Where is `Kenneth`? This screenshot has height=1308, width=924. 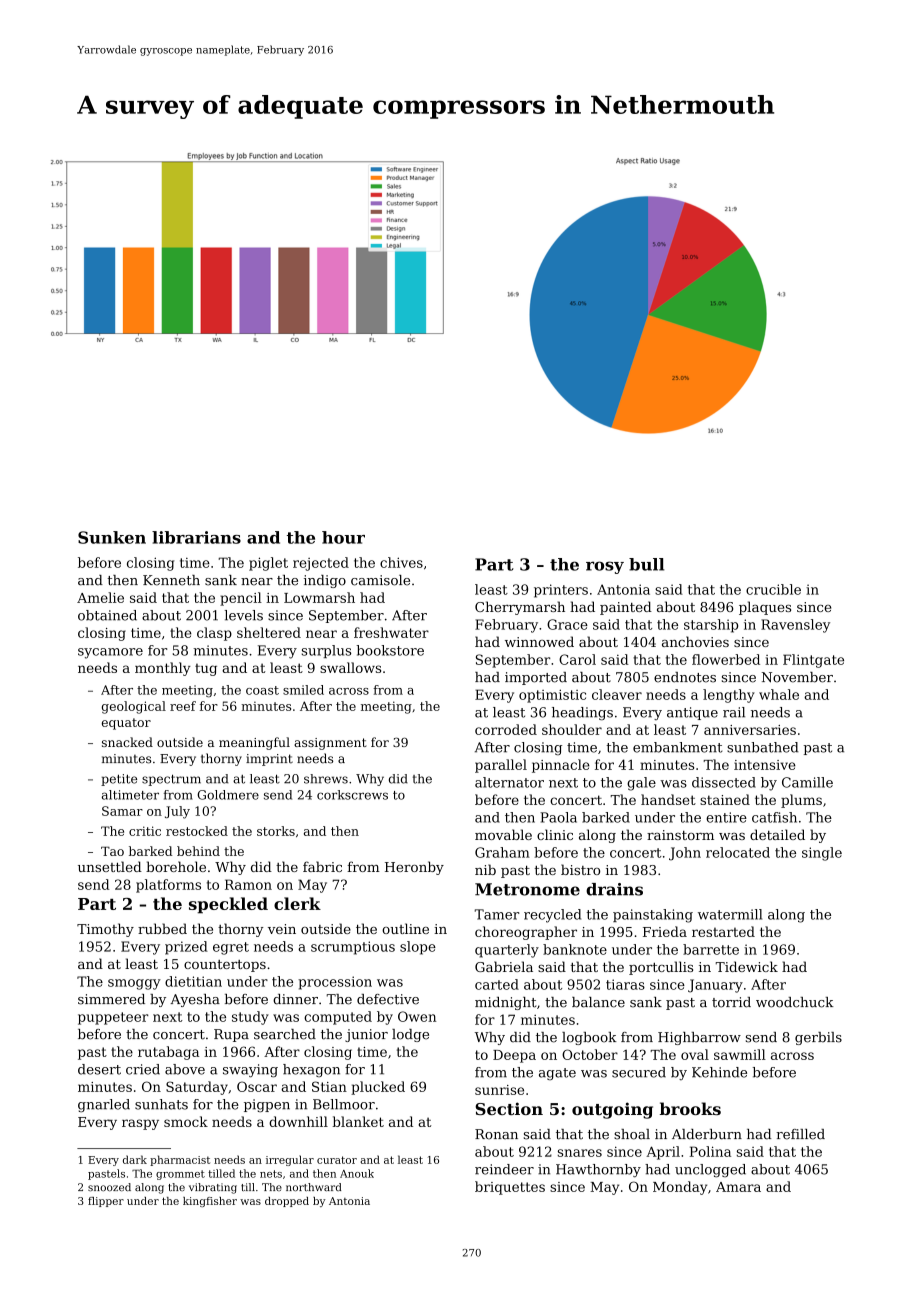
Kenneth is located at coordinates (171, 580).
